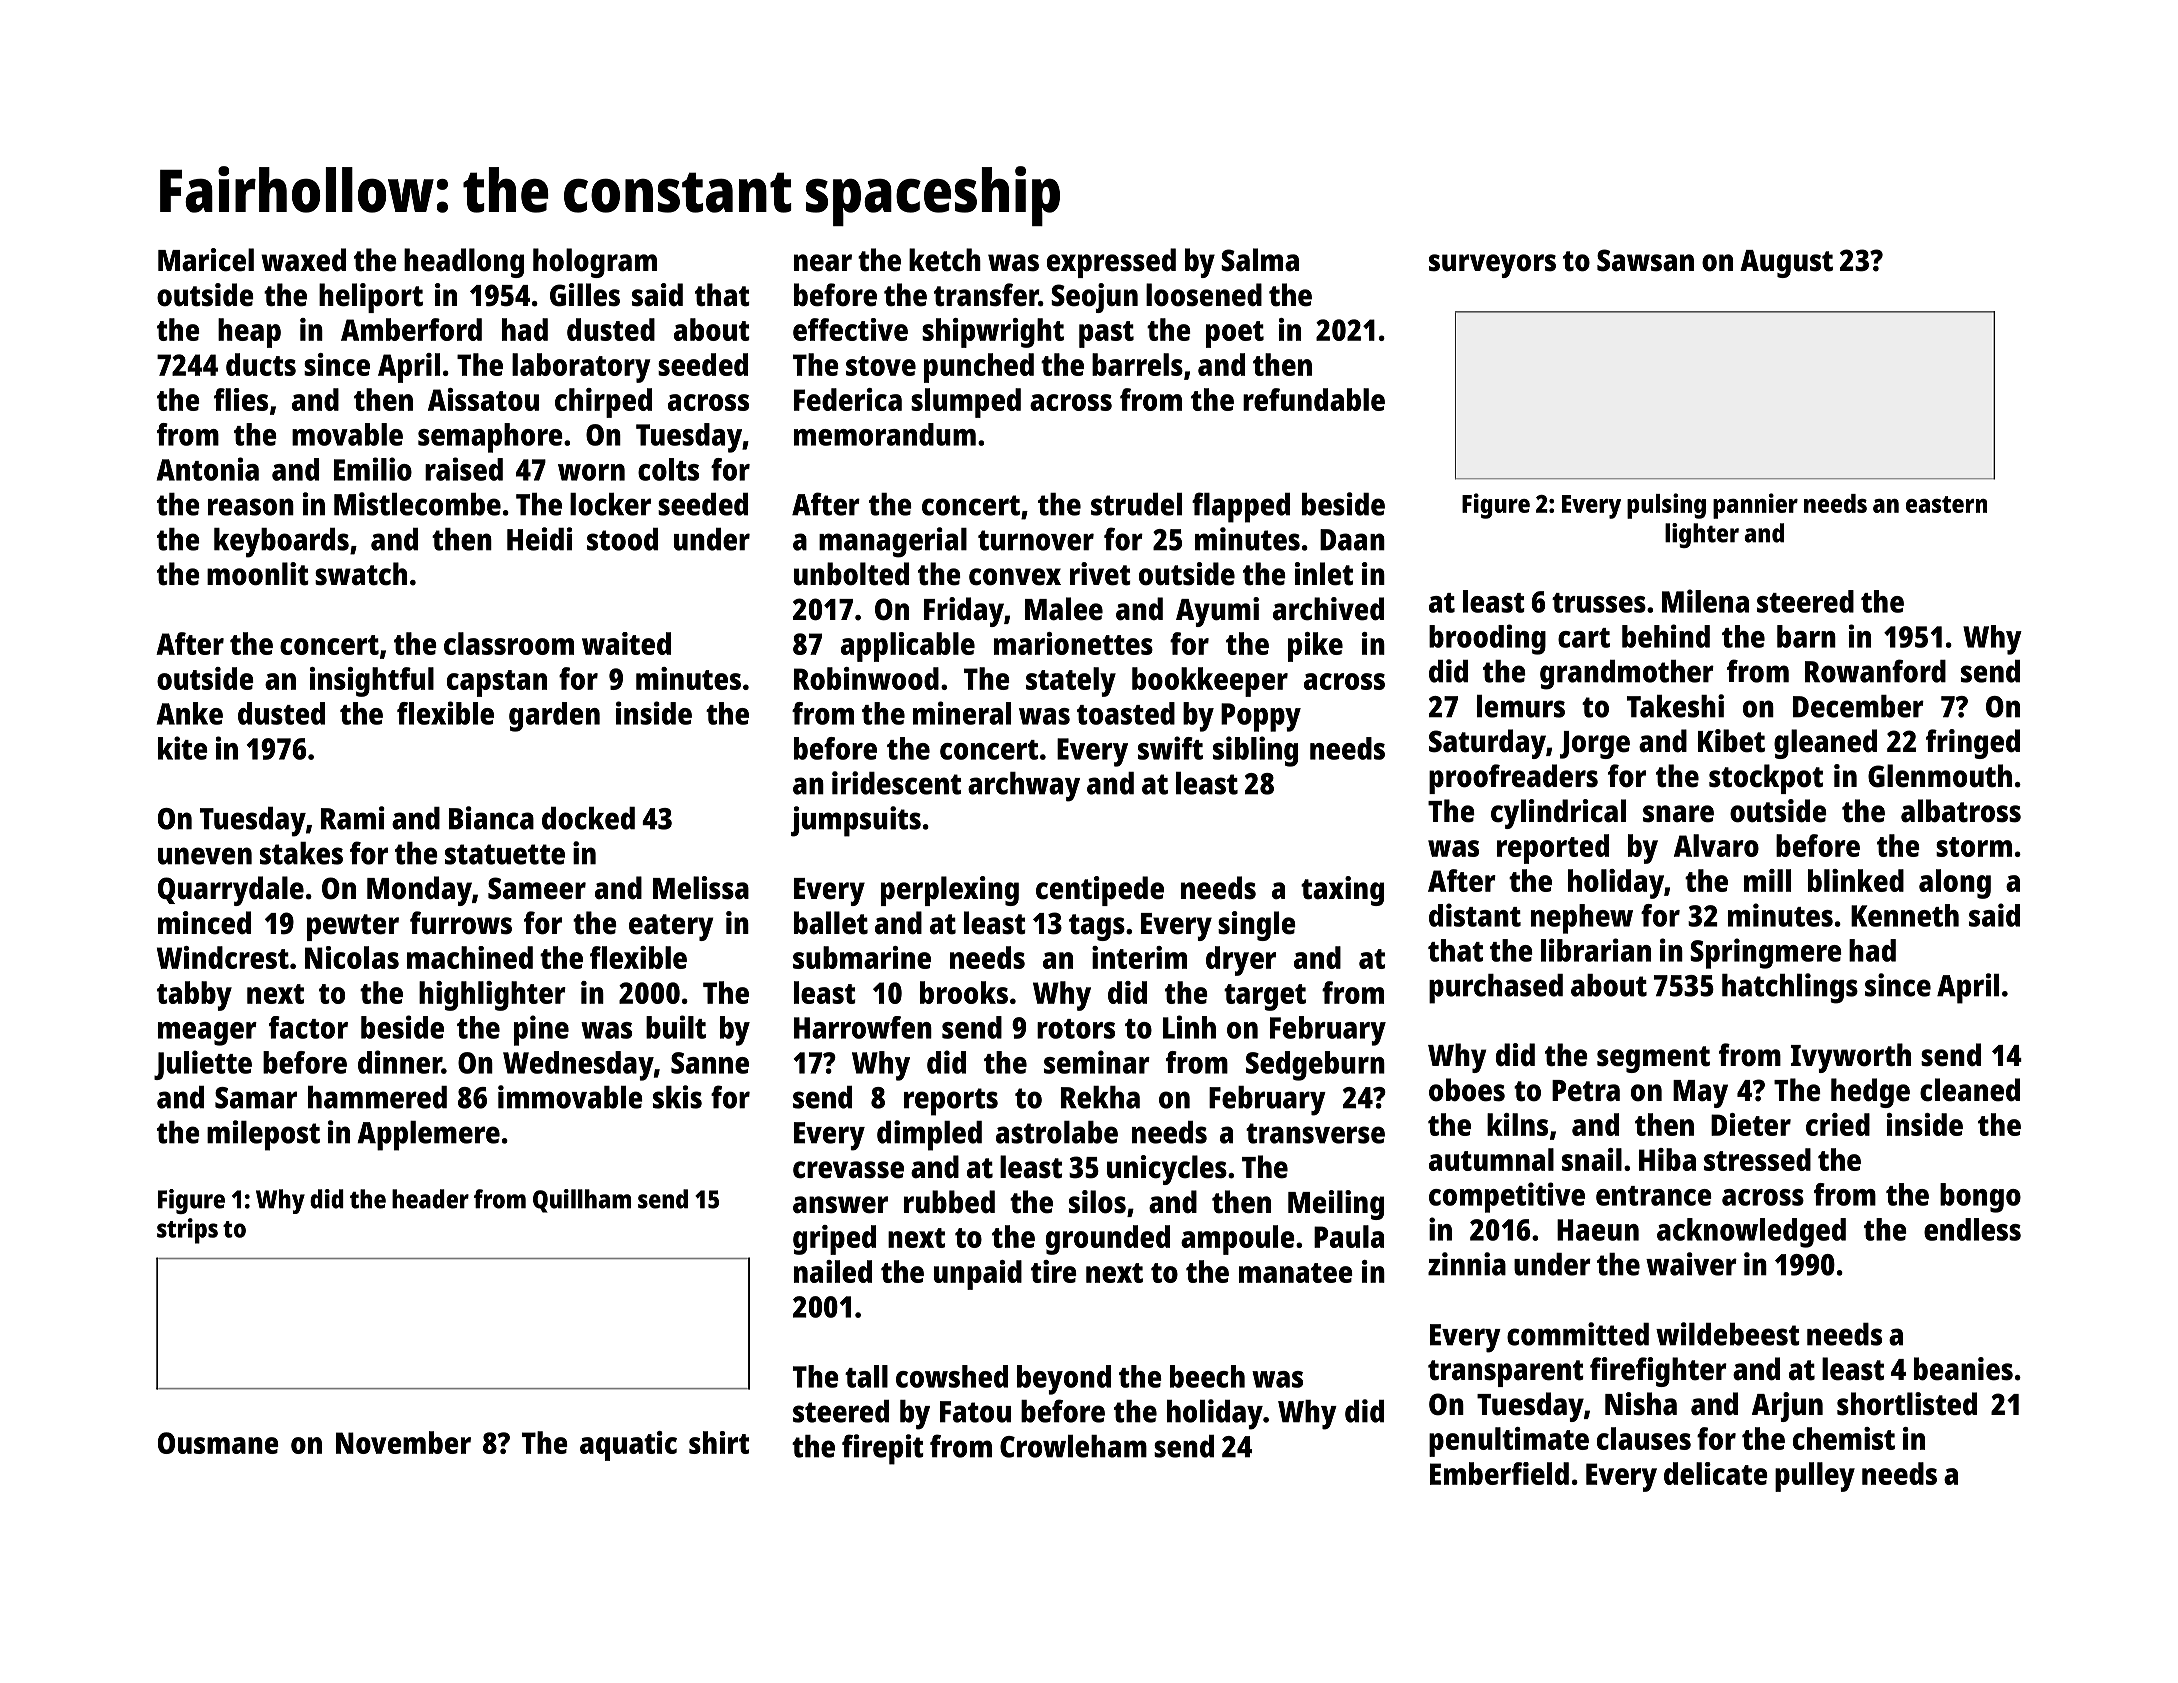 This screenshot has width=2178, height=1683. Describe the element at coordinates (1487, 744) in the screenshot. I see `Saturday` at that location.
